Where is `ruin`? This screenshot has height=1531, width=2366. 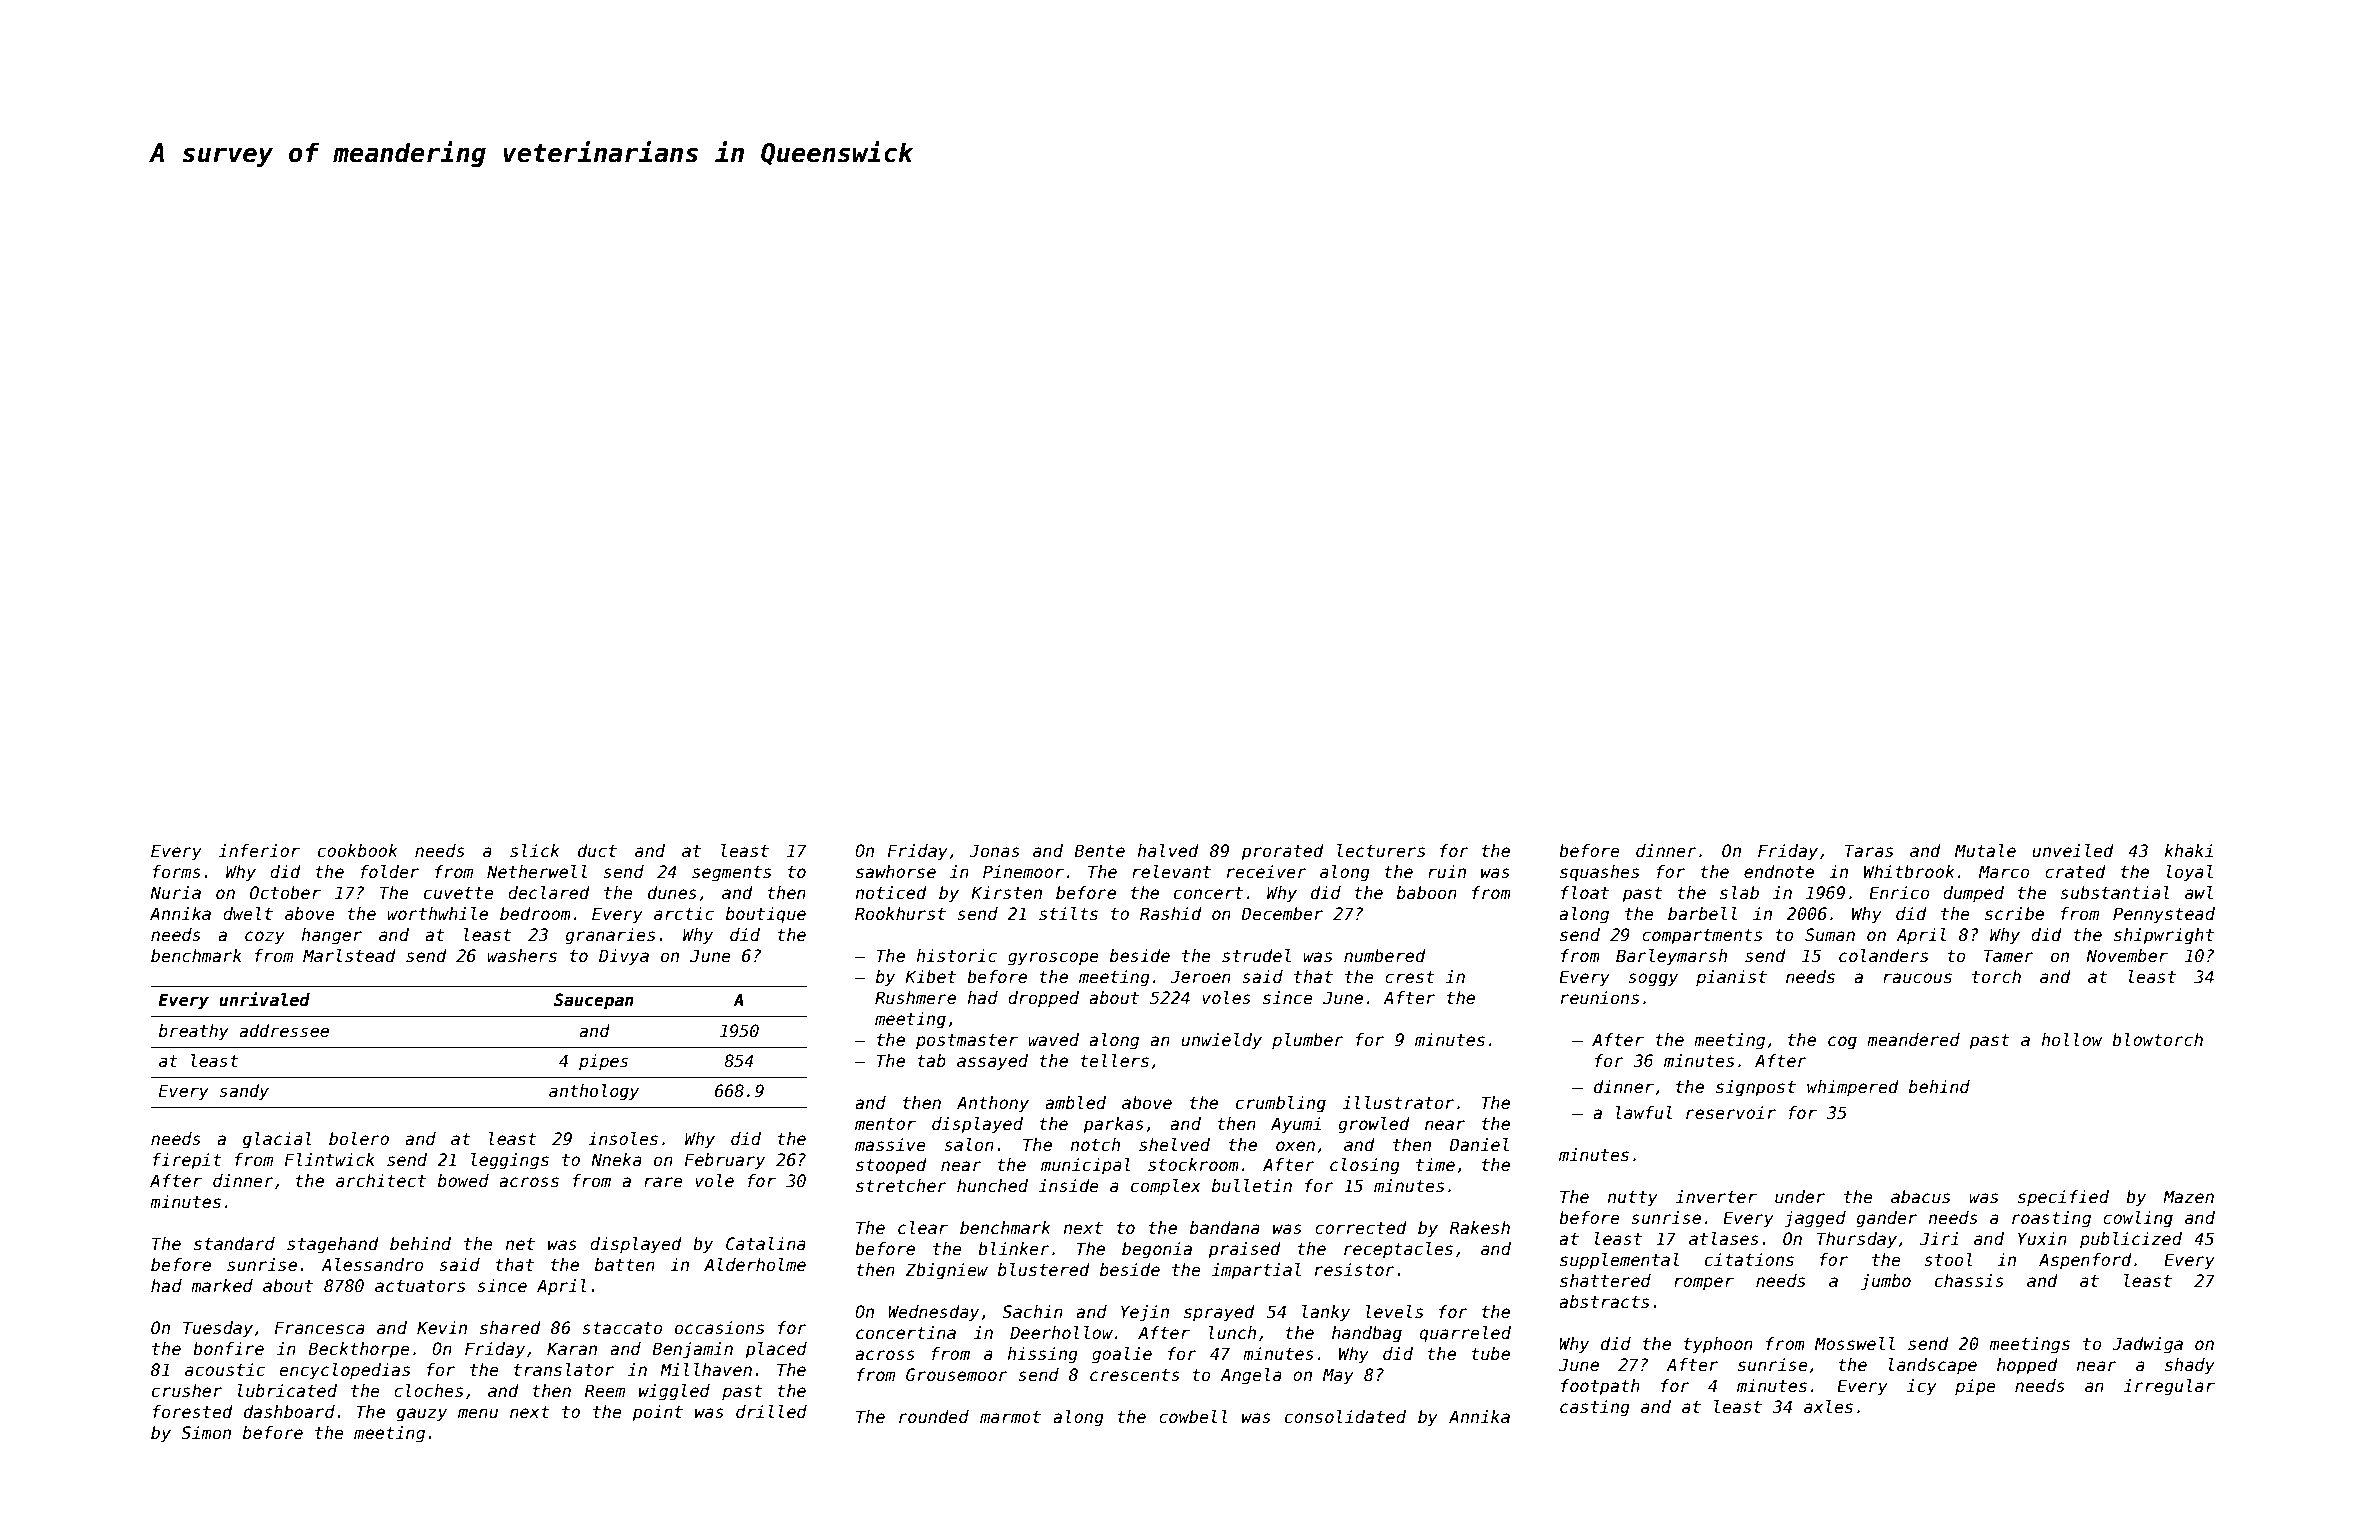 ruin is located at coordinates (1447, 871).
